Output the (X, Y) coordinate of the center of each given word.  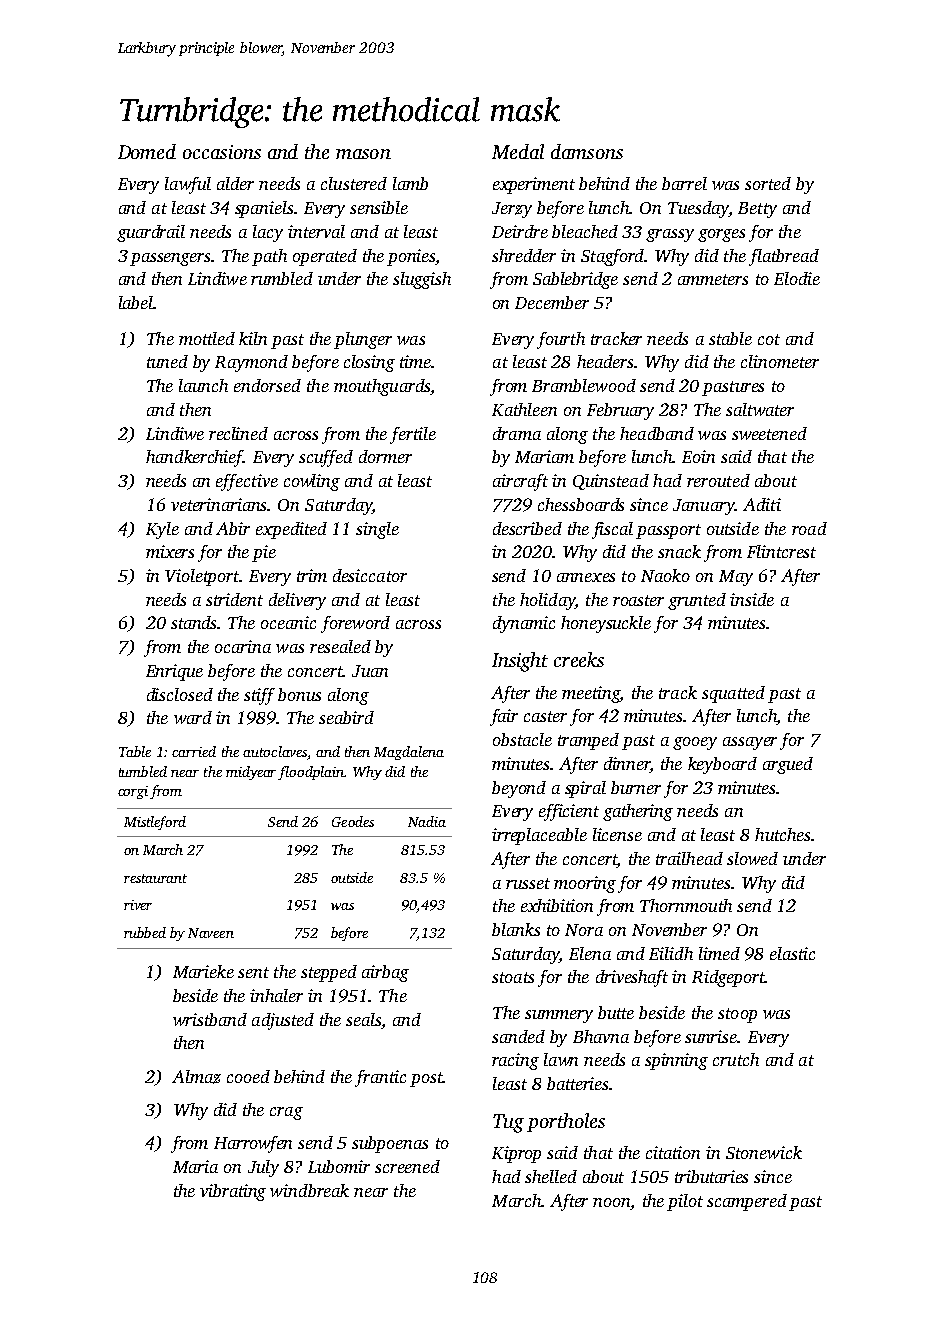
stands (194, 622)
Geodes (353, 821)
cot (769, 339)
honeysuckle (606, 624)
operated (325, 257)
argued (788, 765)
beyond (519, 789)
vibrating (233, 1192)
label (136, 302)
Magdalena (409, 753)
